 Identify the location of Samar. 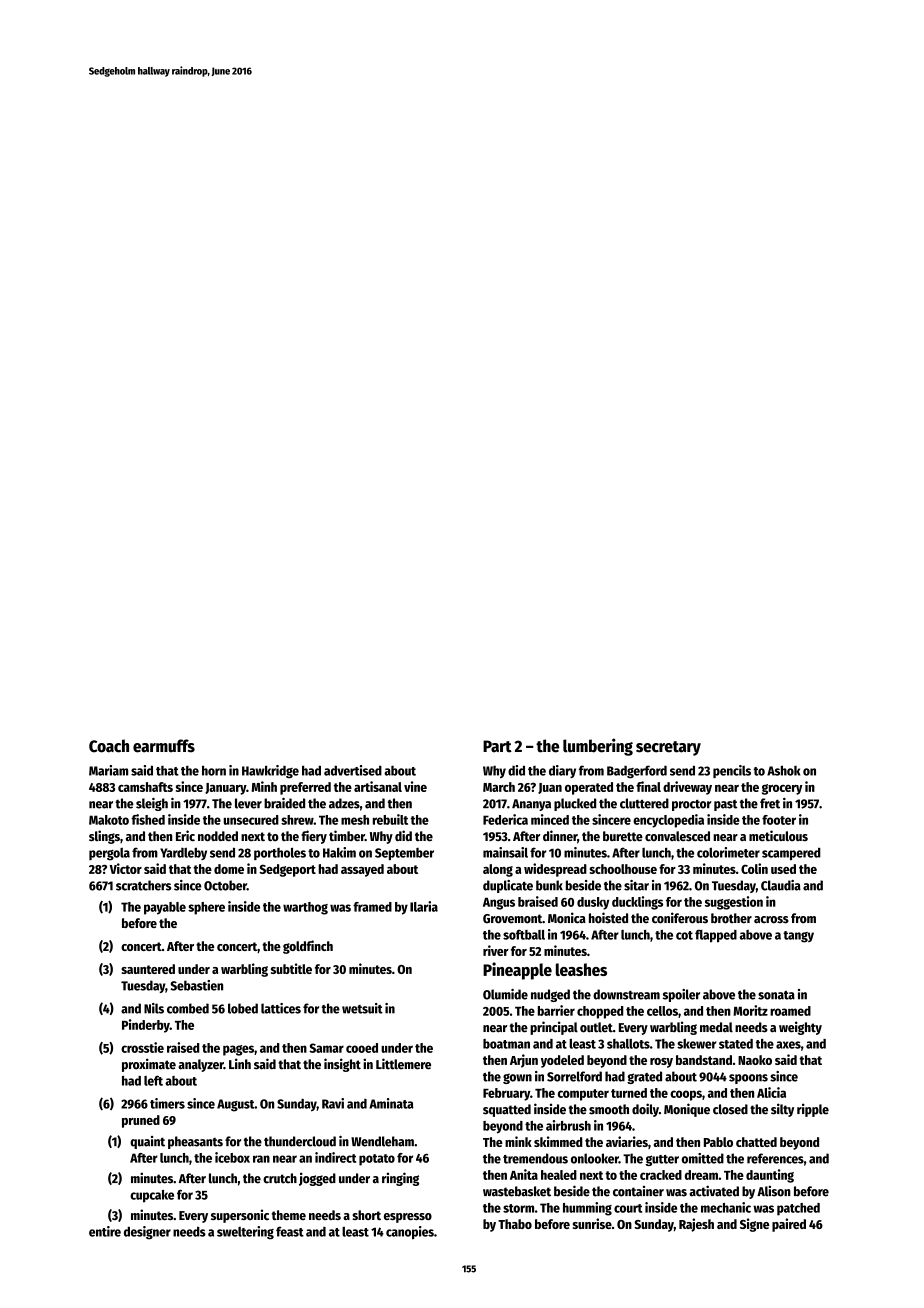
(326, 1048).
